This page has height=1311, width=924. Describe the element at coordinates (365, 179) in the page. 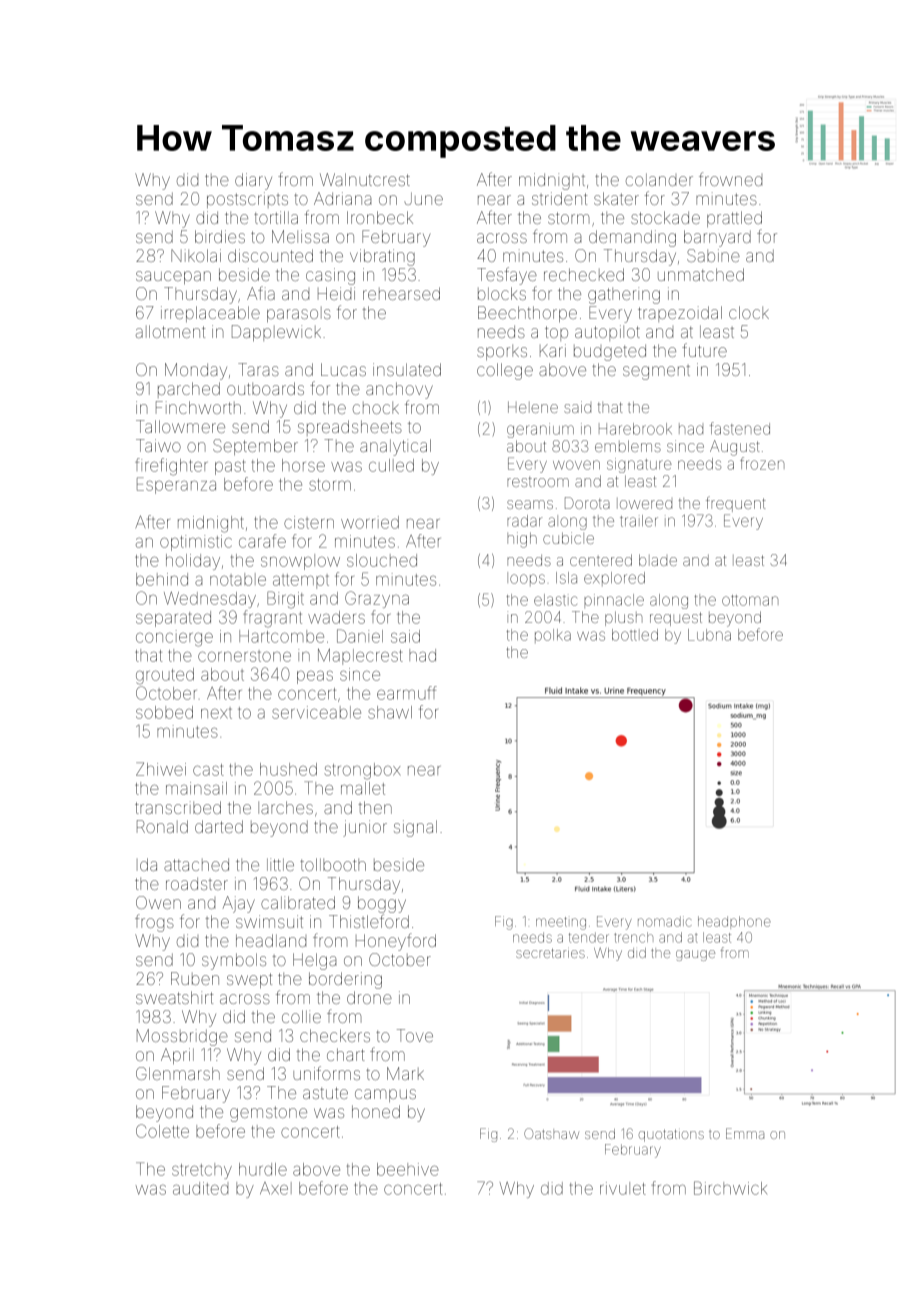

I see `Walnutcrest` at that location.
